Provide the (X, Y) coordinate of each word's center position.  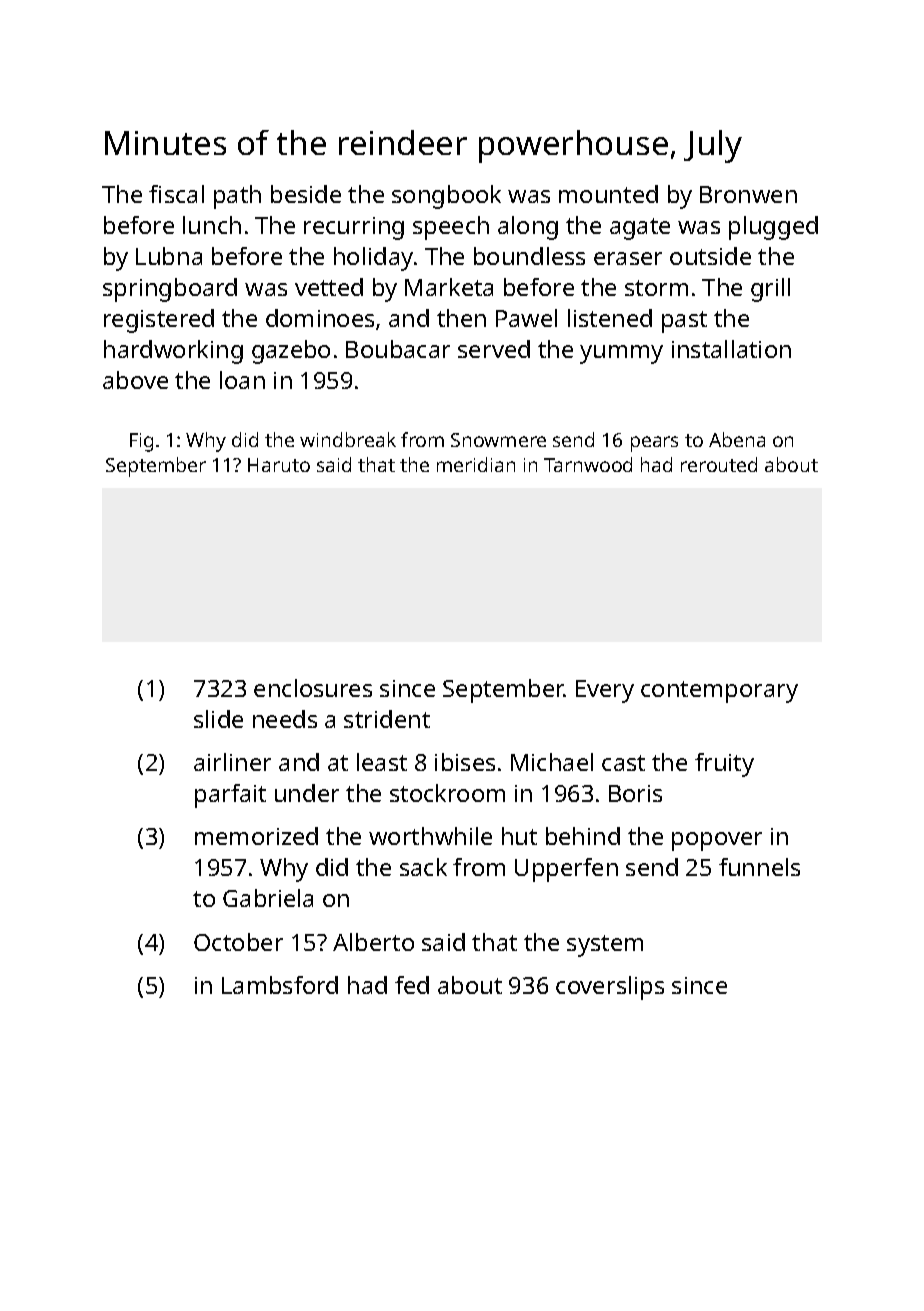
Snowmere (498, 440)
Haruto (279, 465)
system (605, 946)
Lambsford (280, 985)
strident (387, 719)
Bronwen (748, 194)
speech (451, 228)
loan (242, 380)
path (237, 197)
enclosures (313, 688)
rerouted (719, 464)
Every (605, 691)
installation (731, 349)
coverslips (610, 988)
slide (218, 719)
